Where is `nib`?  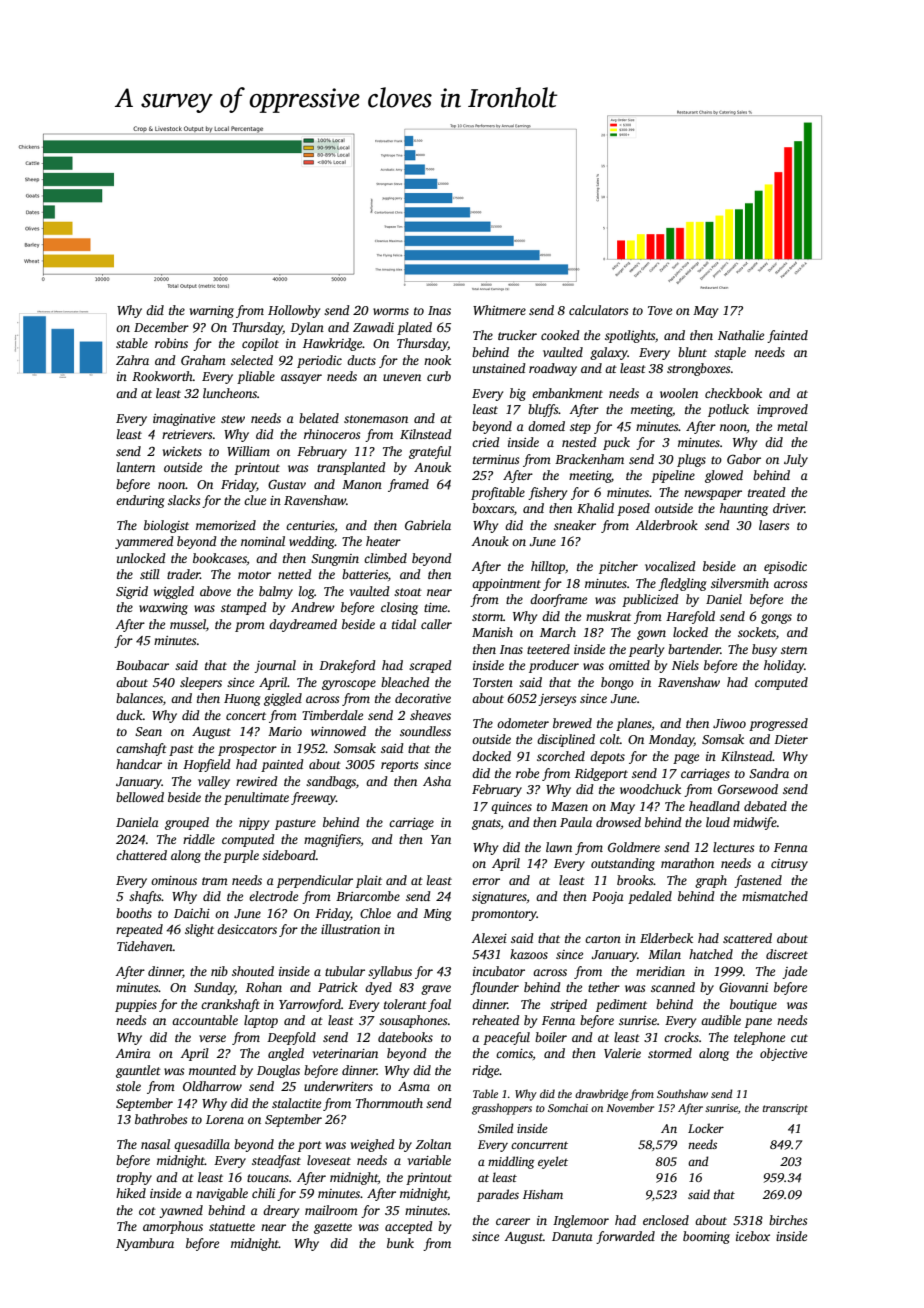 nib is located at coordinates (219, 971).
